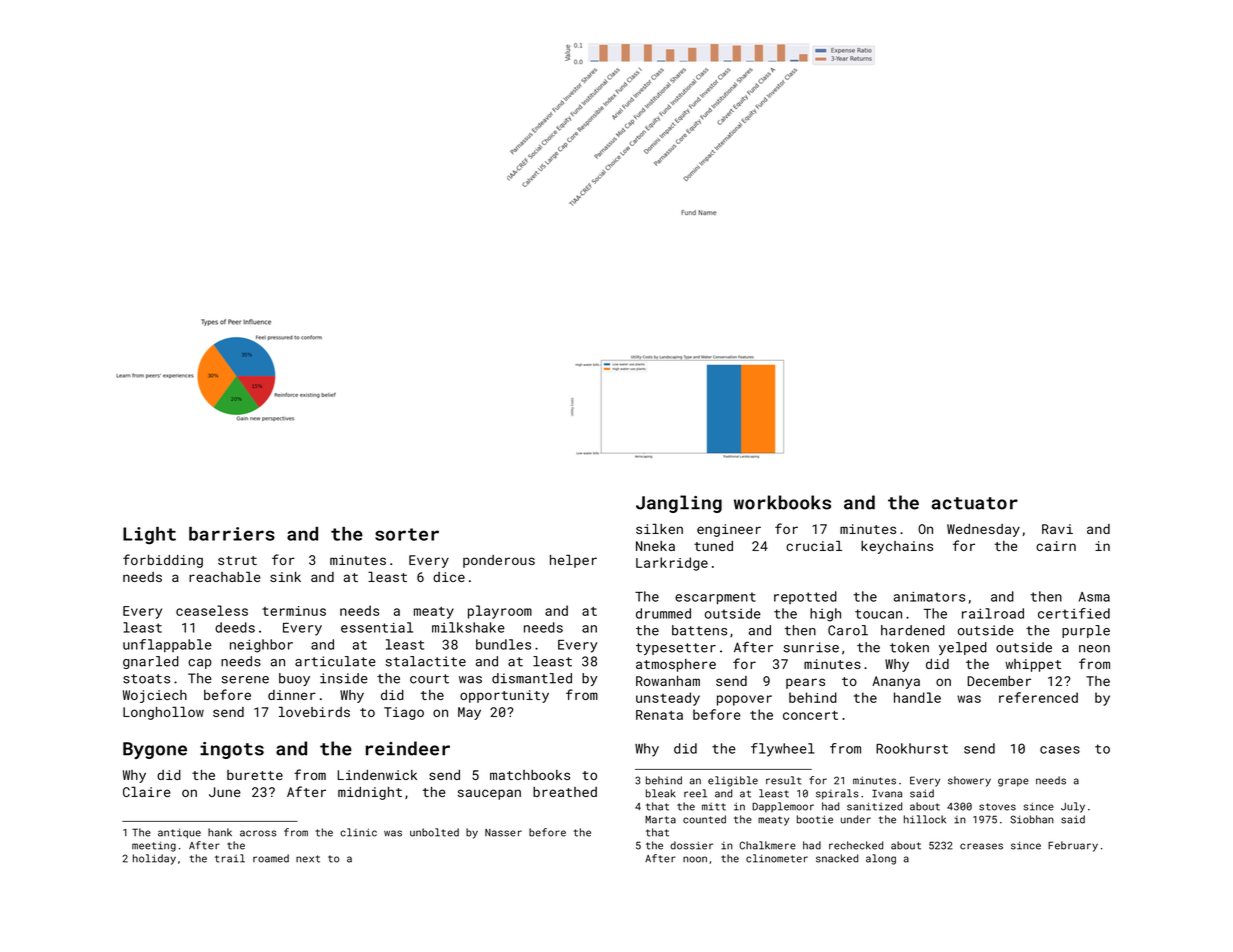 Image resolution: width=1233 pixels, height=952 pixels. I want to click on barriers, so click(232, 534).
